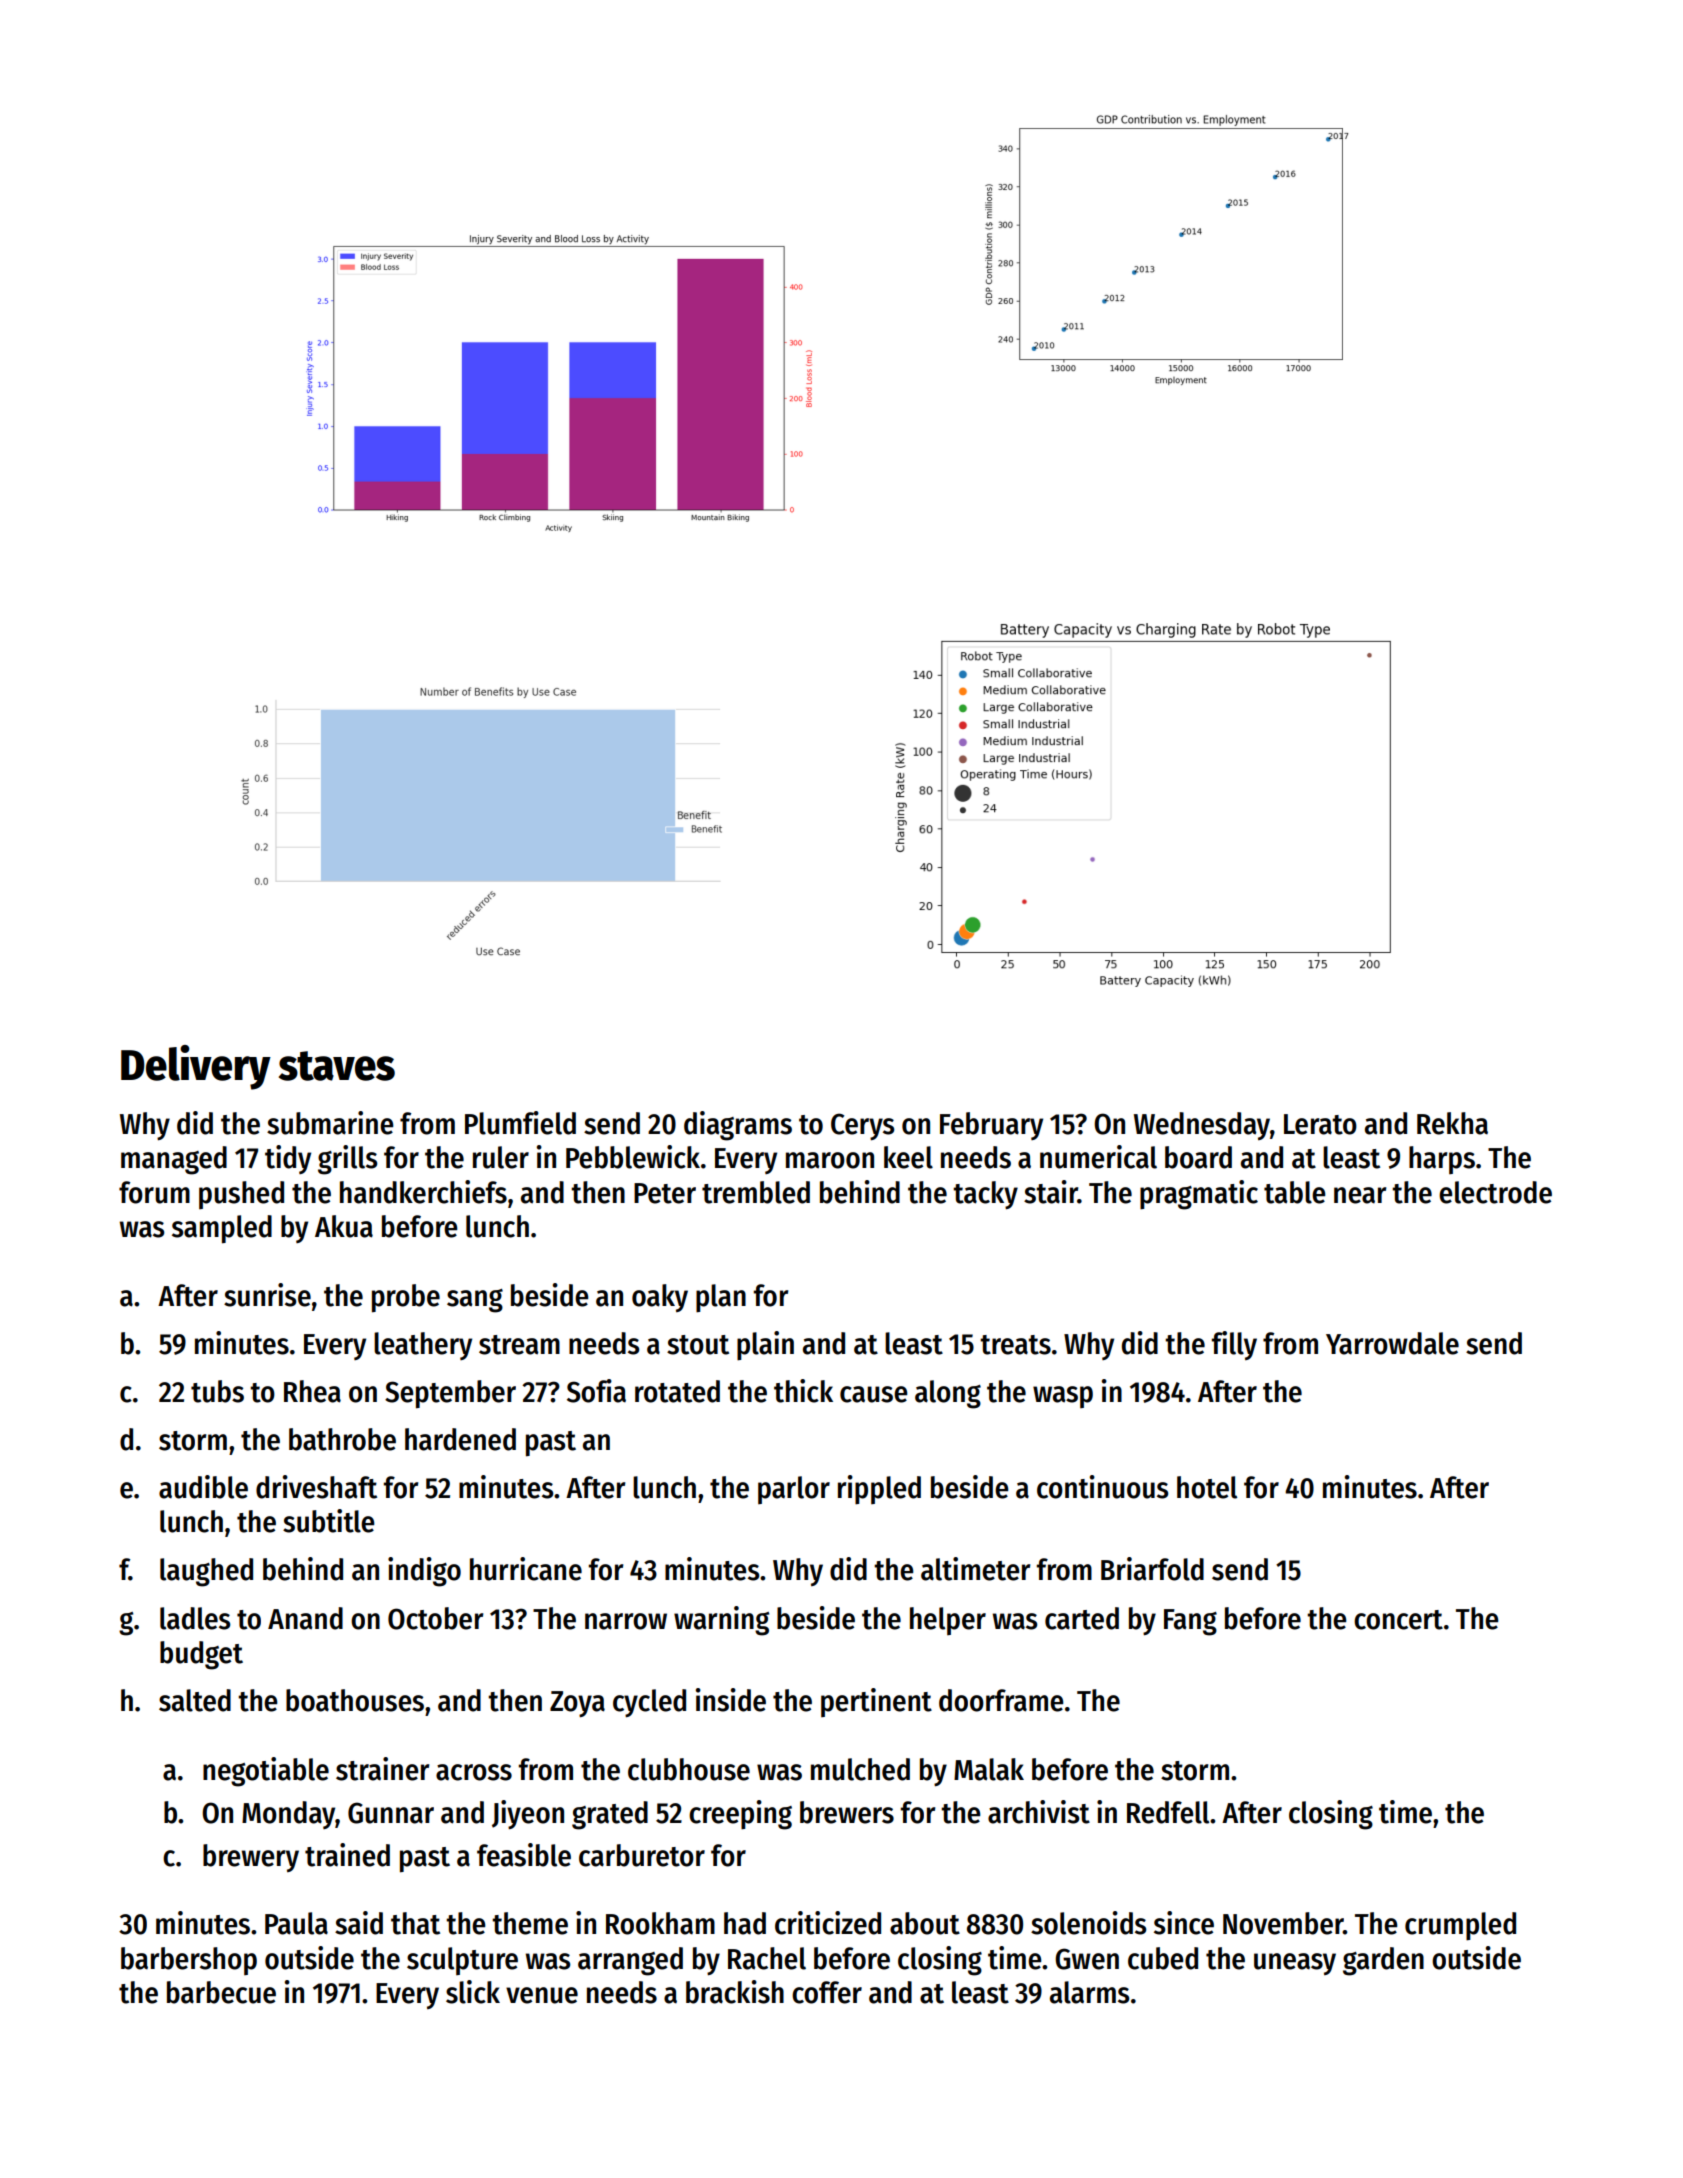 The height and width of the page is (2178, 1683). I want to click on Gunnar, so click(391, 1813).
